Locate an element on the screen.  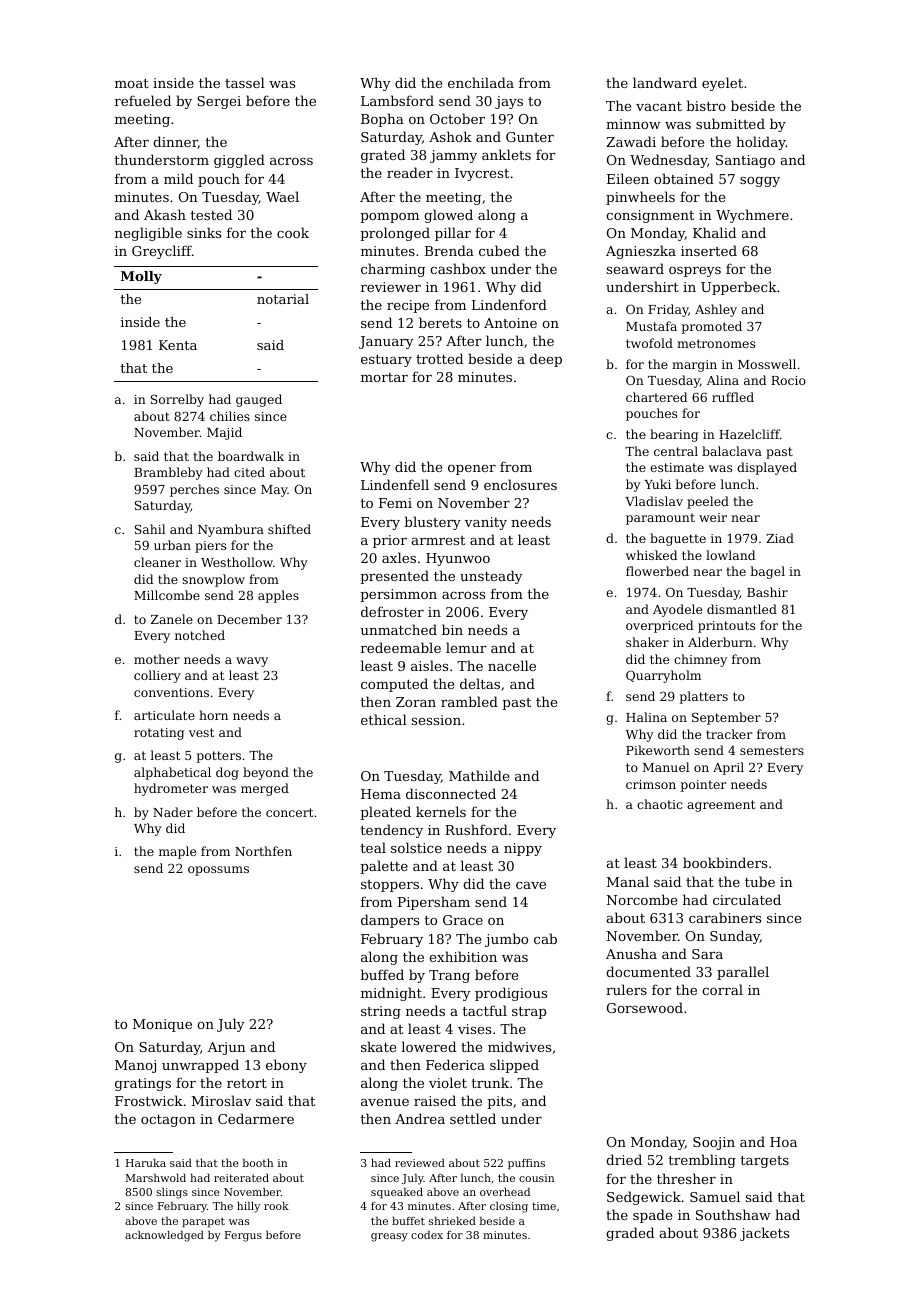
perches is located at coordinates (194, 490).
